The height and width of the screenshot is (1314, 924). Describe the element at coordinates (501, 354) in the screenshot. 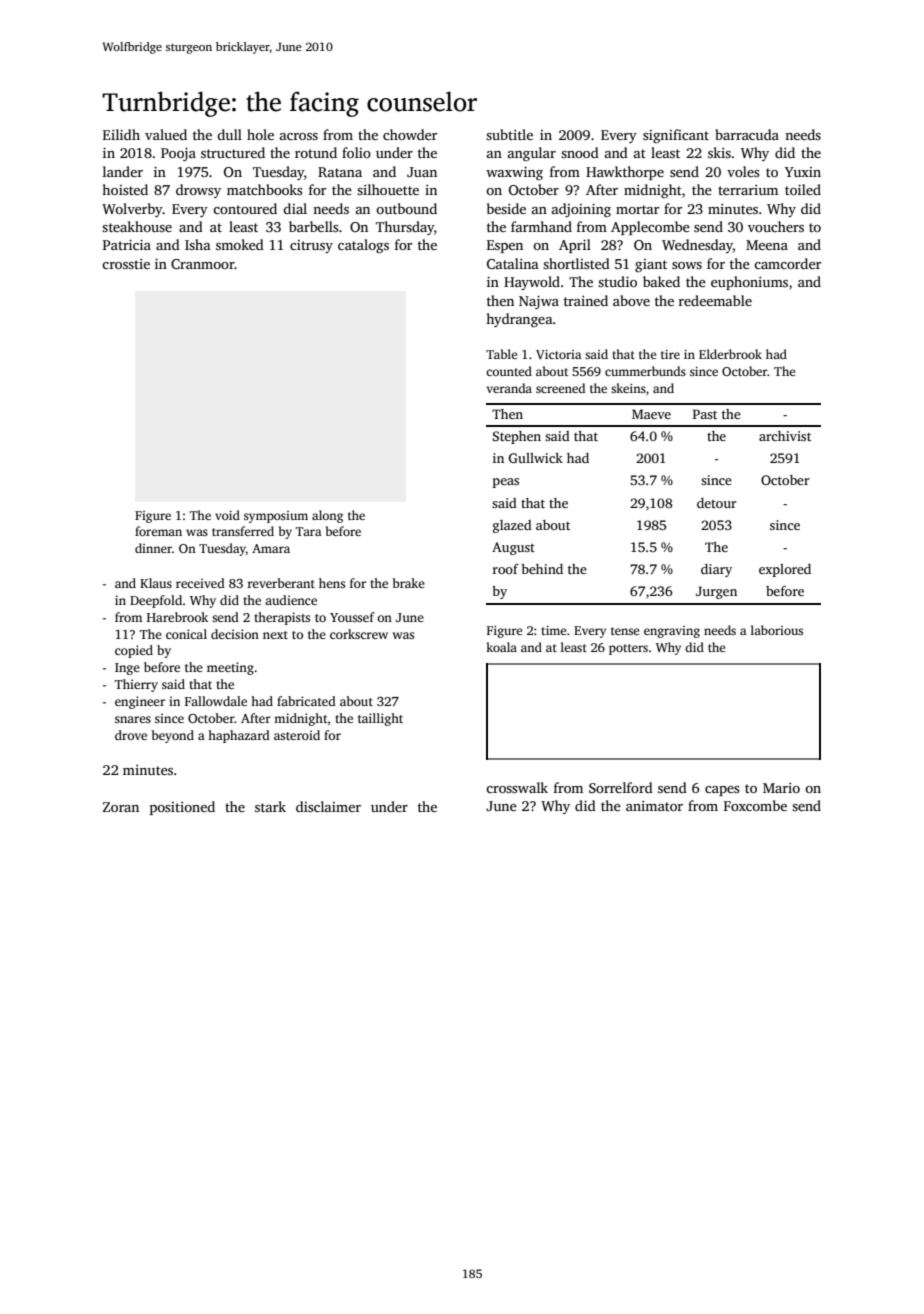

I see `Table` at that location.
